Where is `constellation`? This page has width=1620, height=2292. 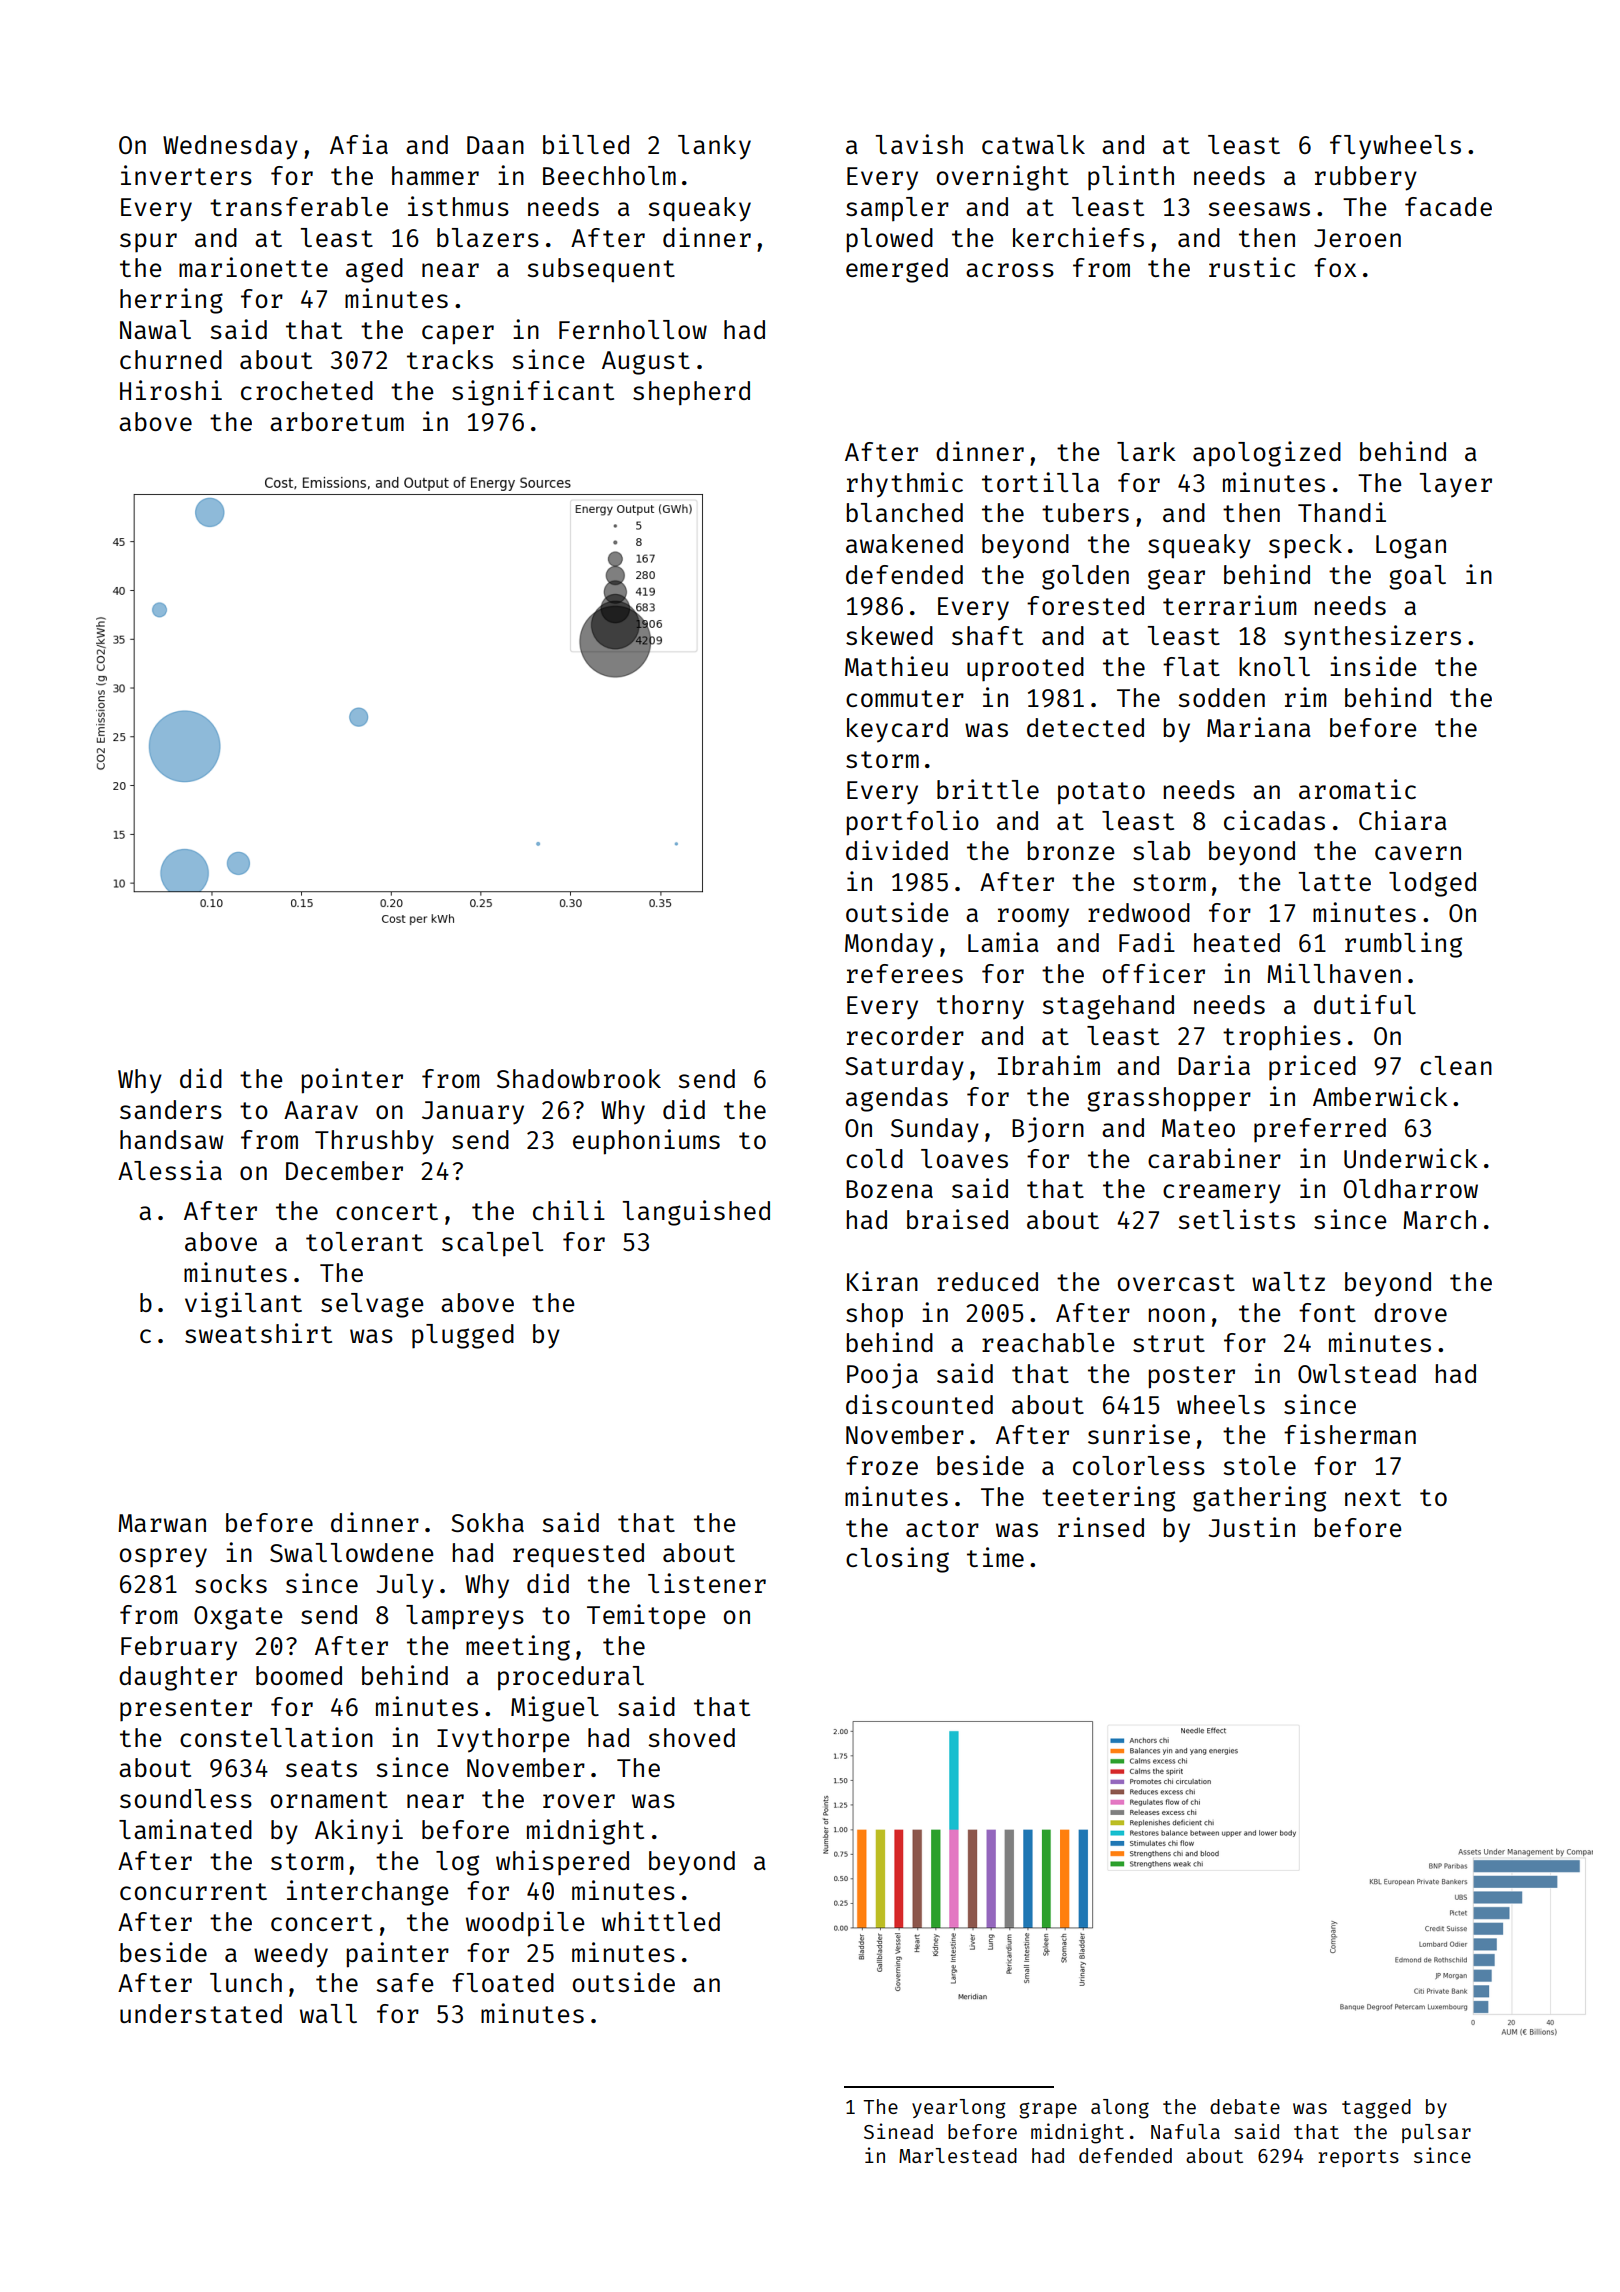 constellation is located at coordinates (276, 1737).
